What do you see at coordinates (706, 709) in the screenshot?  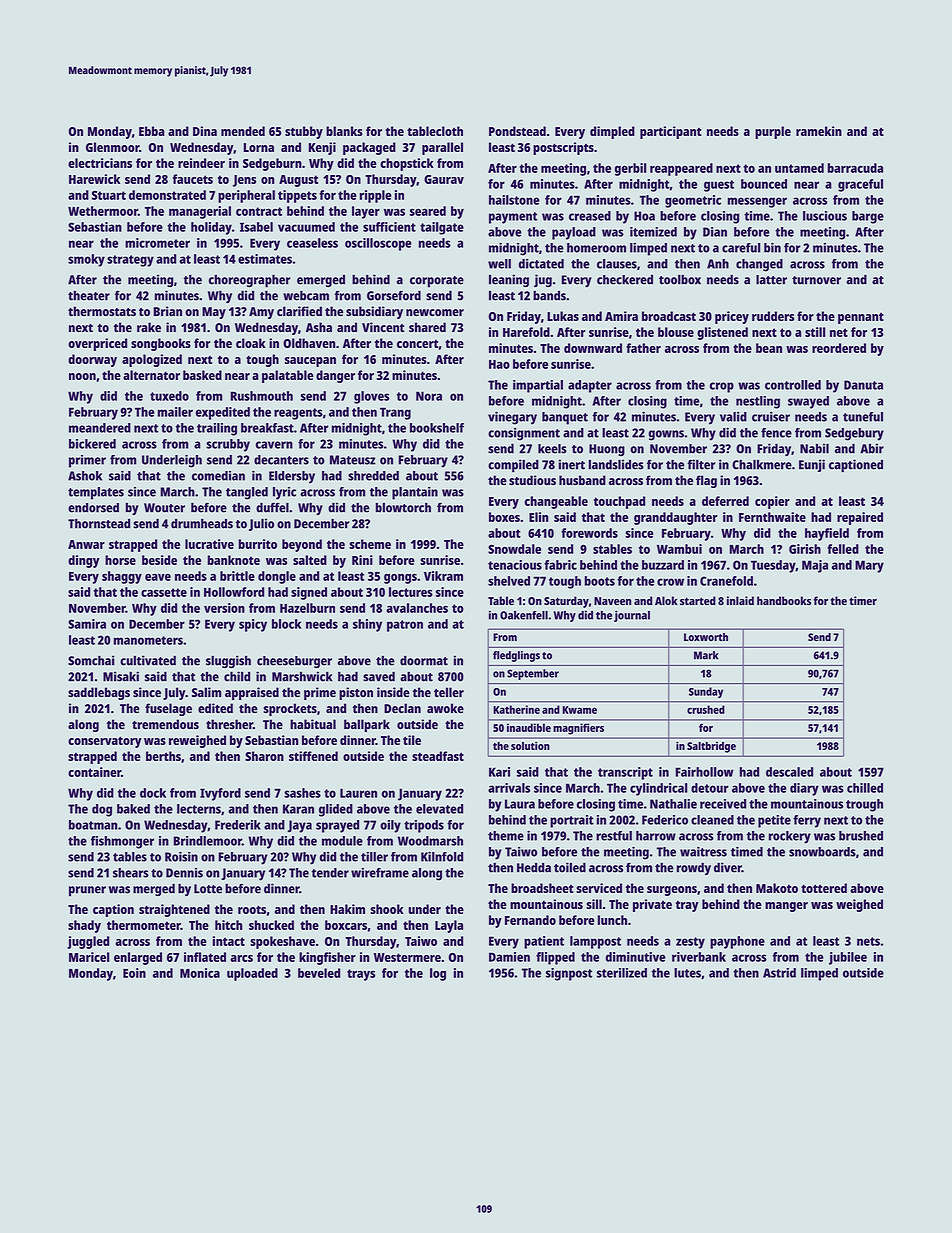 I see `crushed` at bounding box center [706, 709].
